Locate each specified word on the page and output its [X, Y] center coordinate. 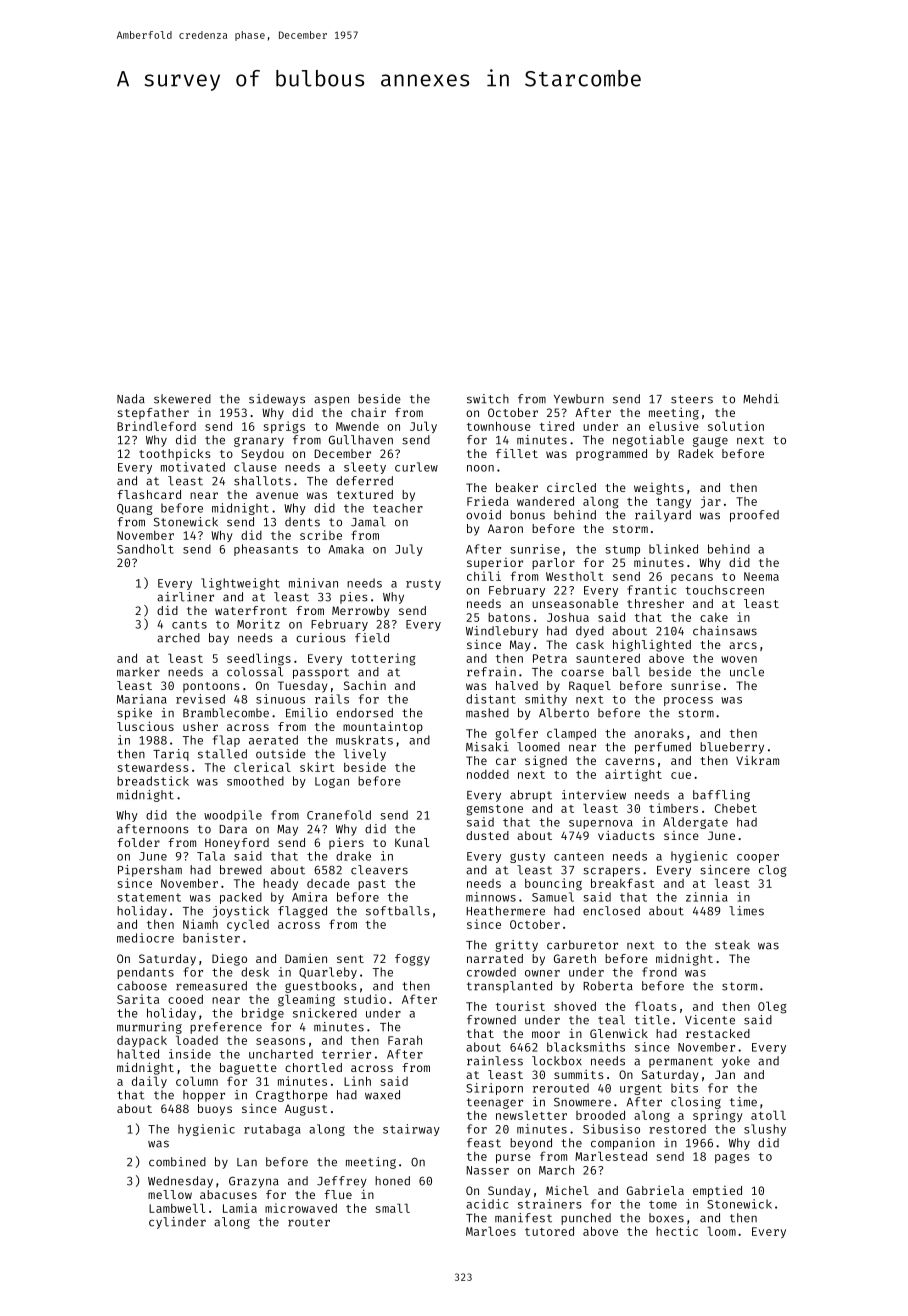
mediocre [145, 938]
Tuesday [302, 687]
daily [149, 1082]
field [372, 638]
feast [484, 1143]
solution [736, 426]
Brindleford [156, 426]
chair [368, 412]
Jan [725, 1074]
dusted [487, 835]
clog [773, 871]
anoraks [659, 733]
